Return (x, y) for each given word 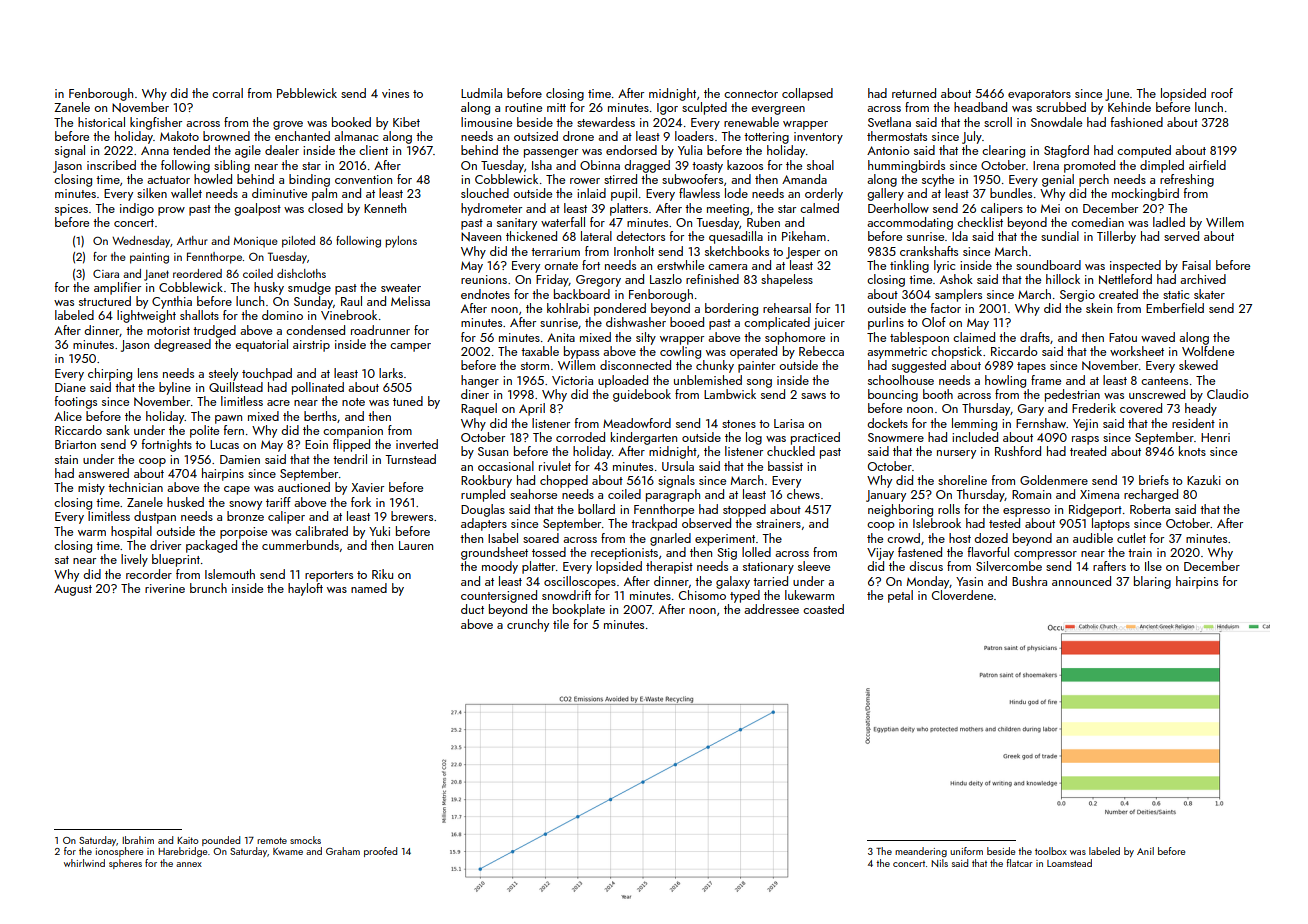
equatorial (261, 345)
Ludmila (481, 93)
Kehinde (1129, 107)
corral (227, 93)
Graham (343, 851)
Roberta (1150, 509)
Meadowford (637, 423)
